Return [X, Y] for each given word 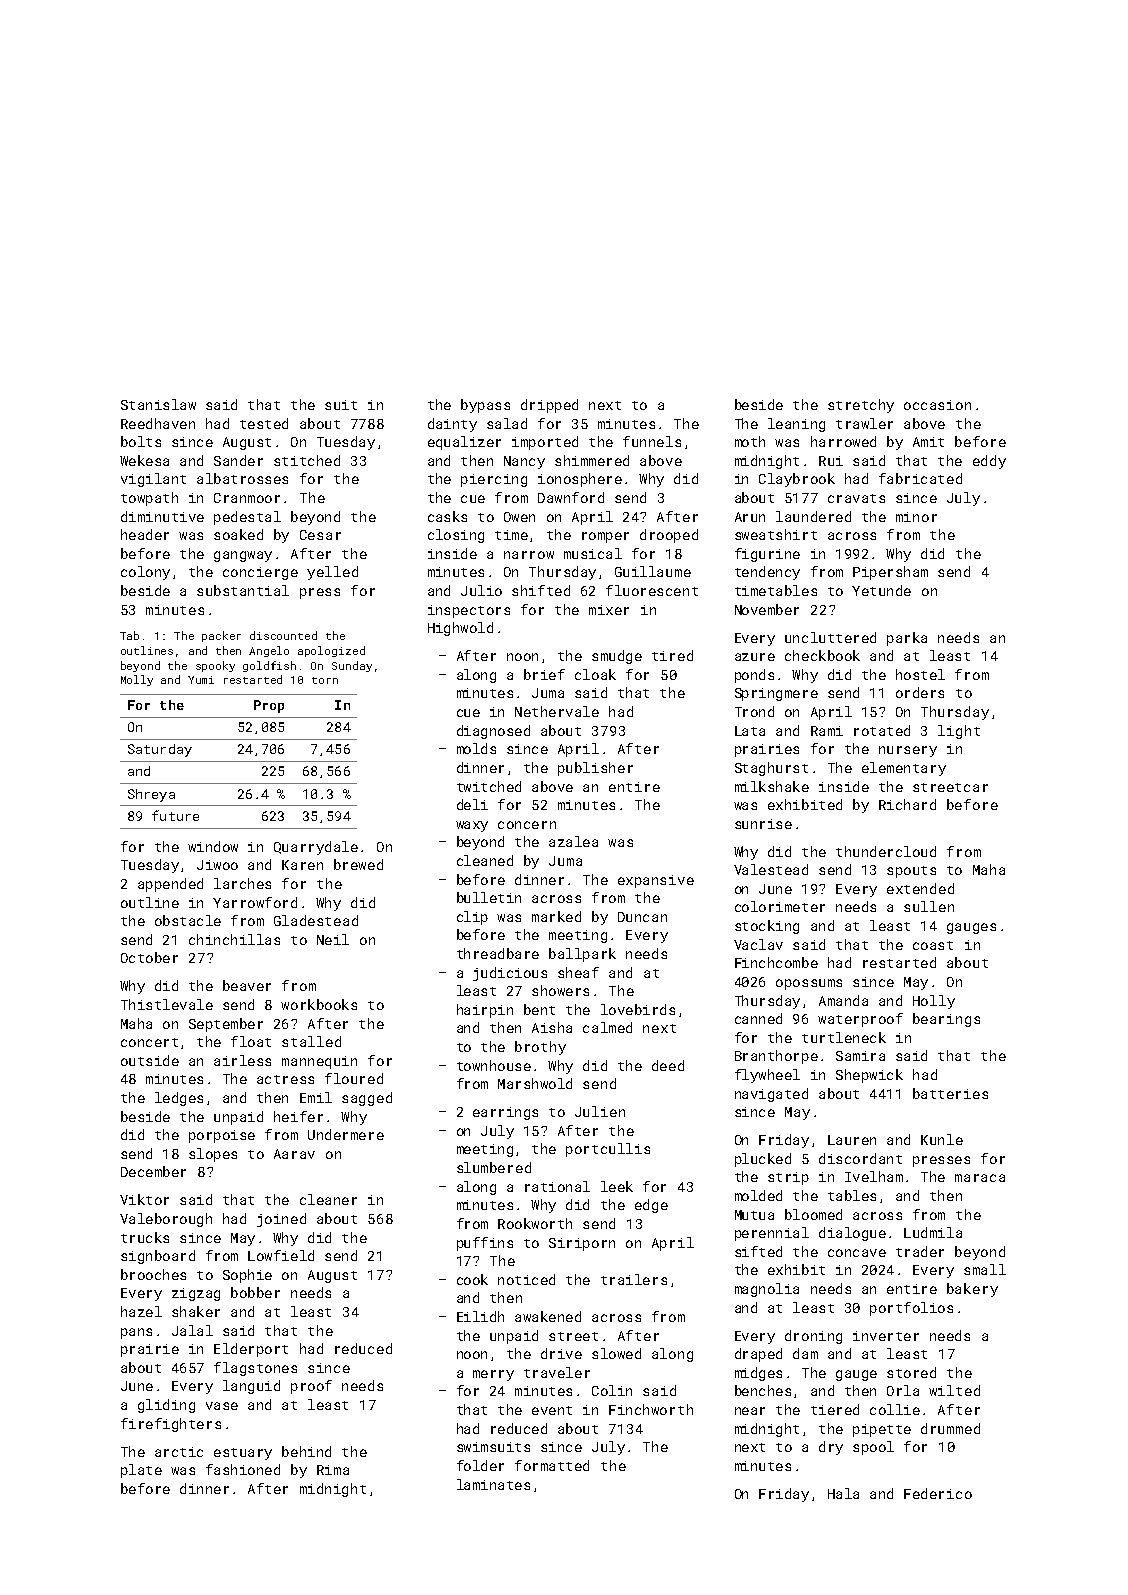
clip [472, 918]
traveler [557, 1372]
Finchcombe [776, 962]
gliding [166, 1406]
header [145, 534]
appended [170, 885]
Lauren [852, 1140]
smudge [617, 657]
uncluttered [830, 637]
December [153, 1171]
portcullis [608, 1150]
